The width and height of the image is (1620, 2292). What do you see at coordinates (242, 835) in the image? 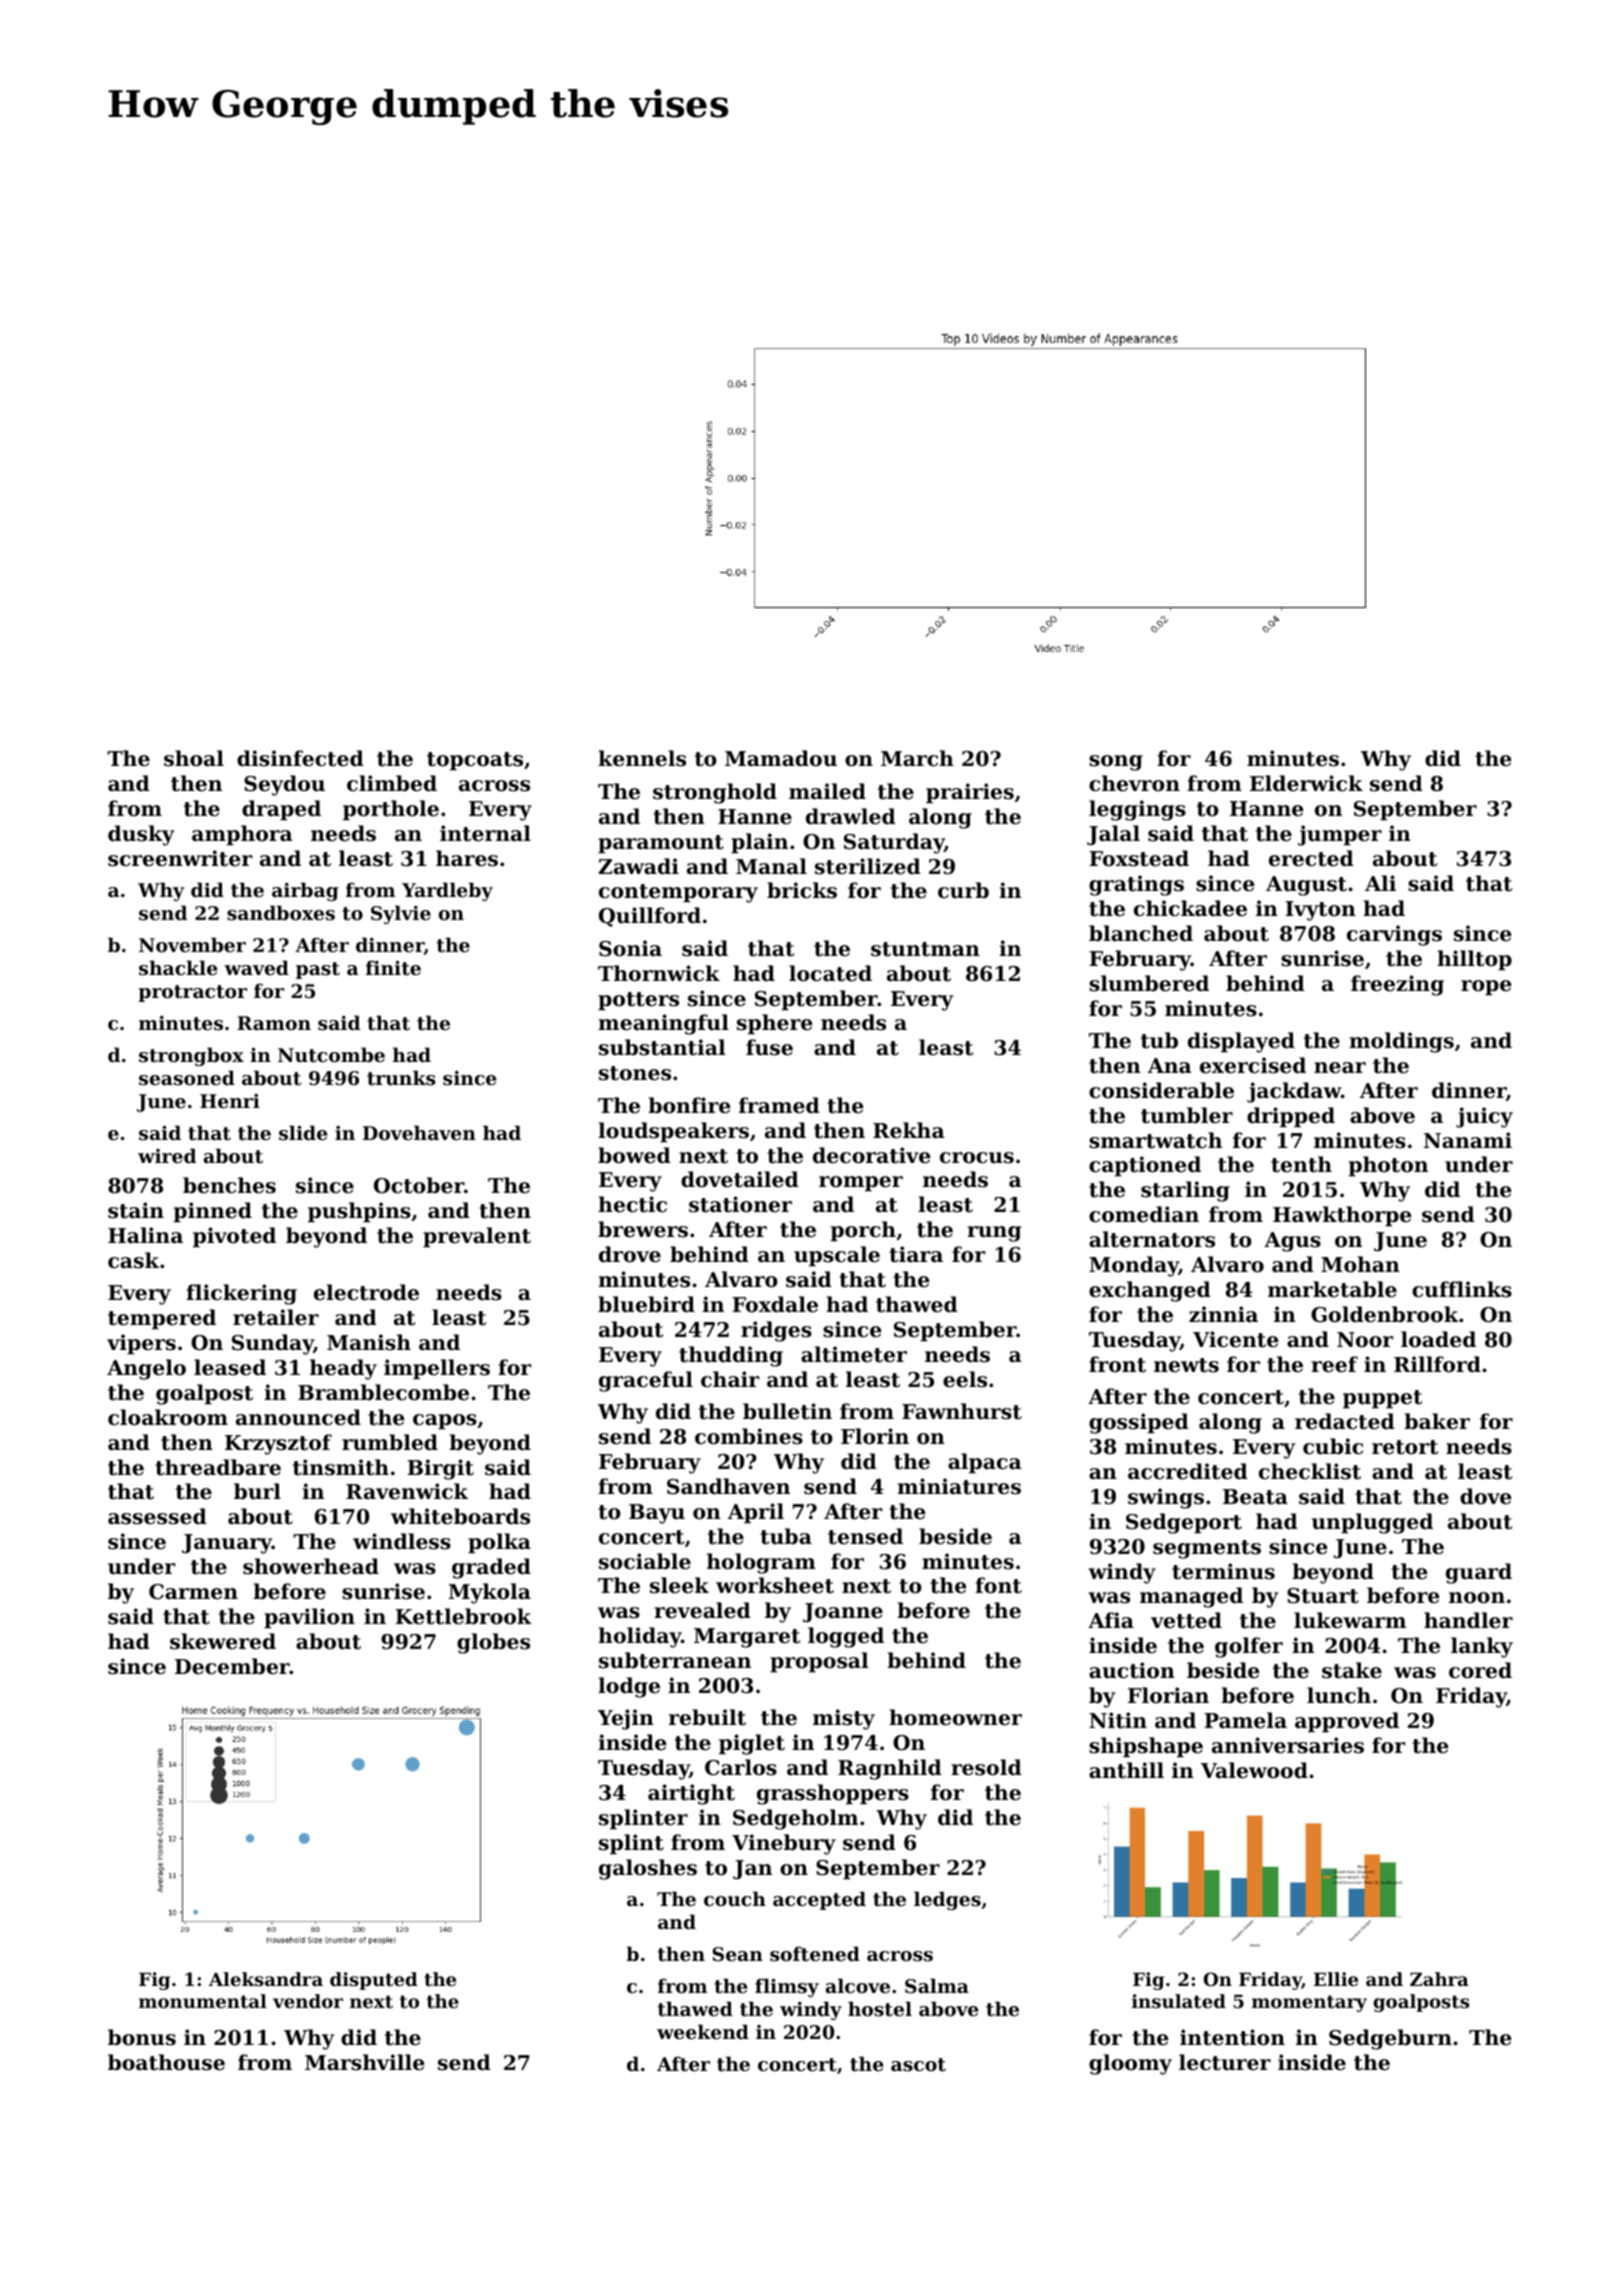
I see `amphora` at bounding box center [242, 835].
